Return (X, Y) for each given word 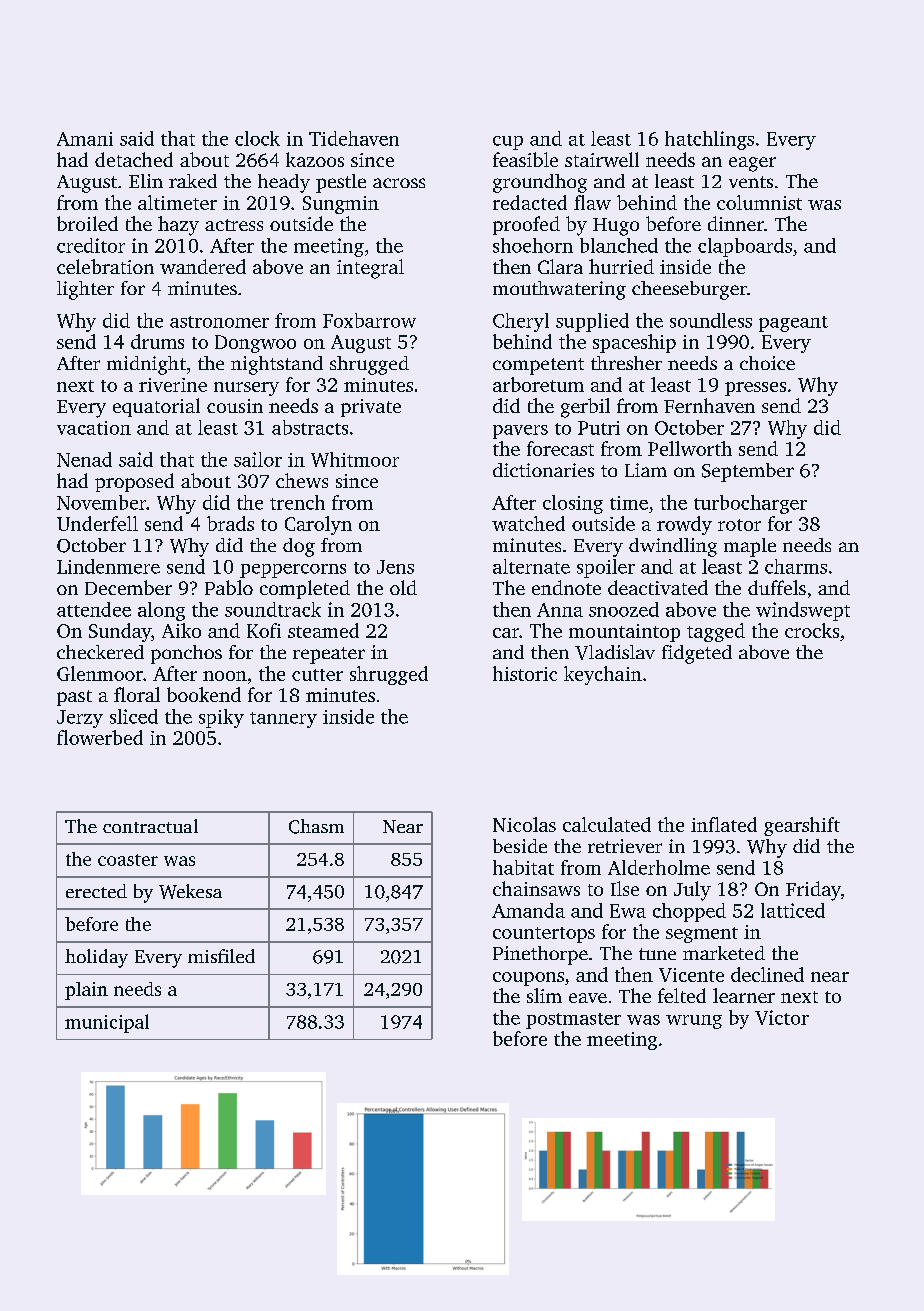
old (403, 587)
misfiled (221, 956)
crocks (812, 630)
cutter (317, 675)
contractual (150, 826)
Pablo (229, 587)
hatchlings (709, 140)
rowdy (684, 525)
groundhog (540, 183)
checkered (100, 652)
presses (755, 389)
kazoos (315, 159)
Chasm (316, 826)
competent (538, 366)
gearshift (802, 826)
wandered (203, 266)
